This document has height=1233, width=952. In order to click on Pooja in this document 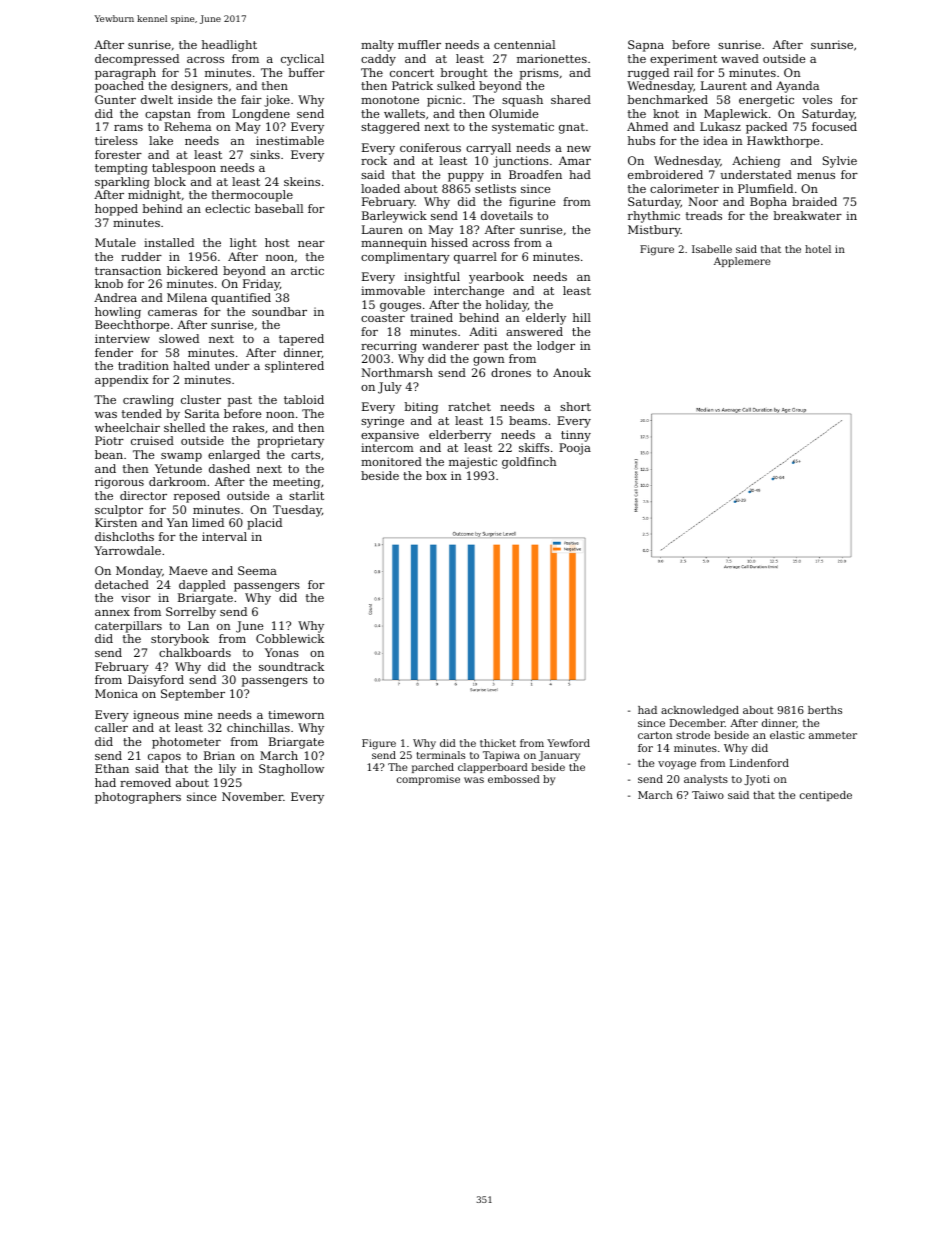, I will do `click(575, 449)`.
